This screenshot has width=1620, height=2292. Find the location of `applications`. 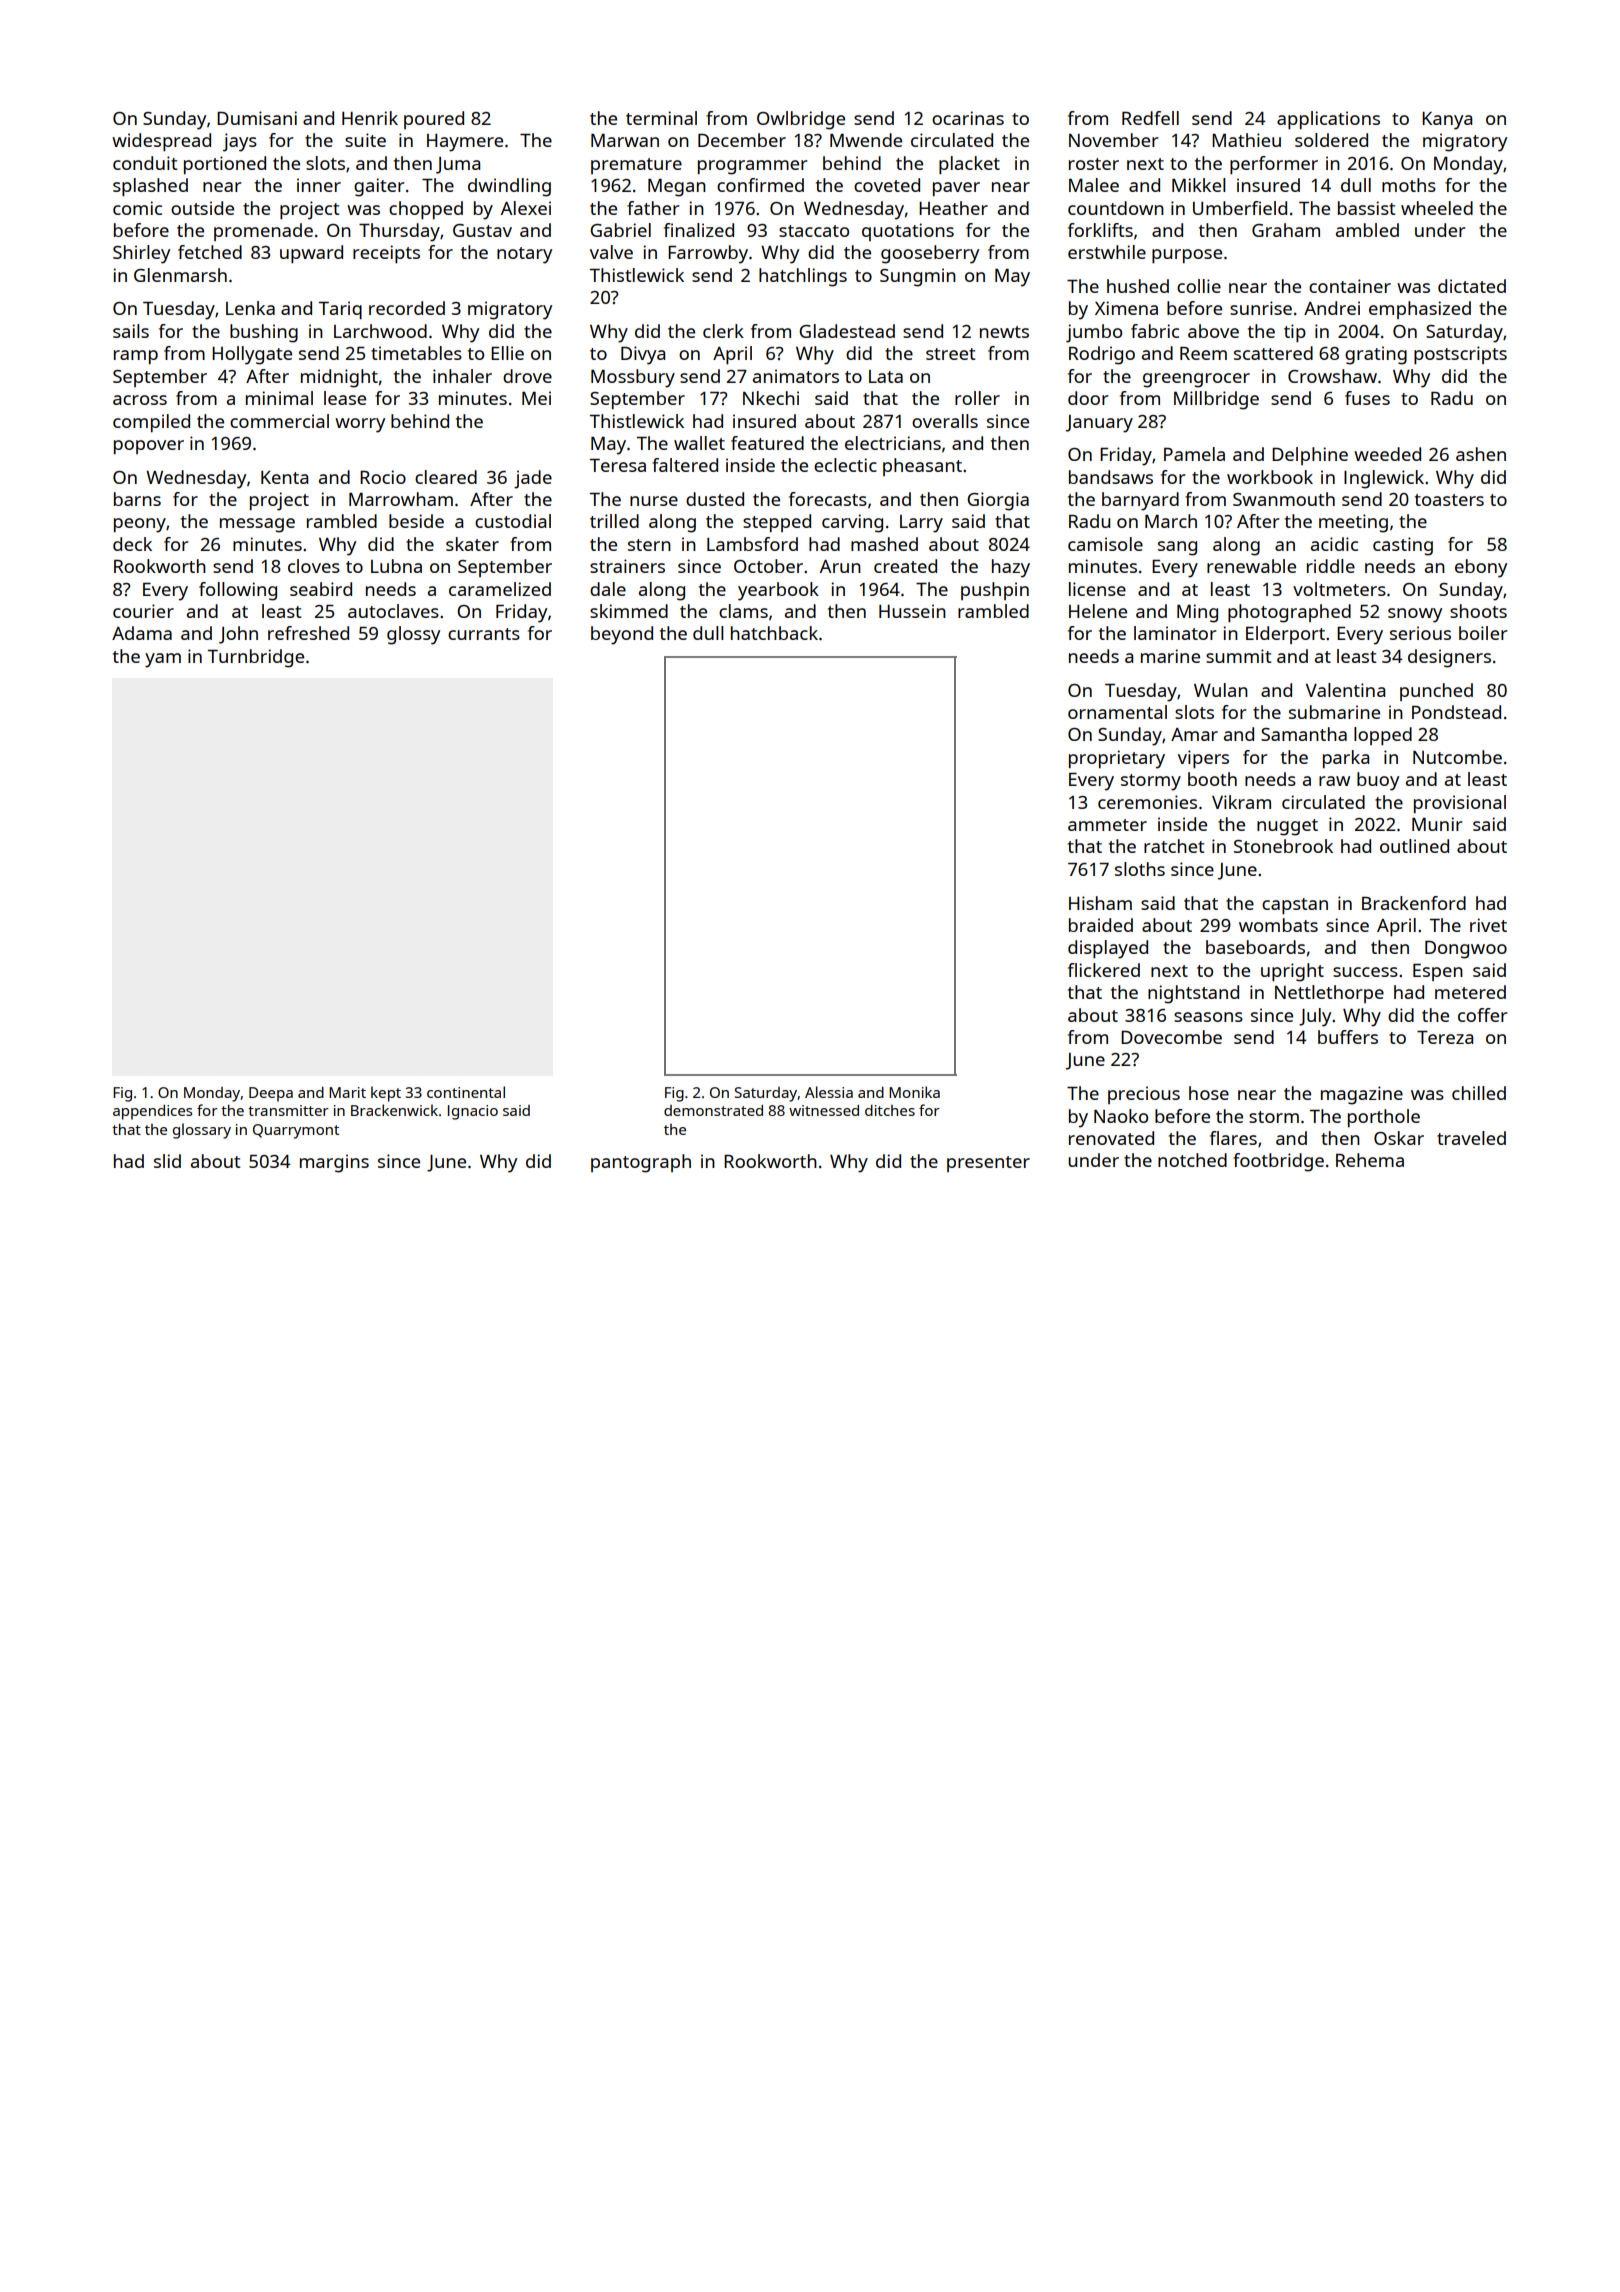

applications is located at coordinates (1328, 120).
